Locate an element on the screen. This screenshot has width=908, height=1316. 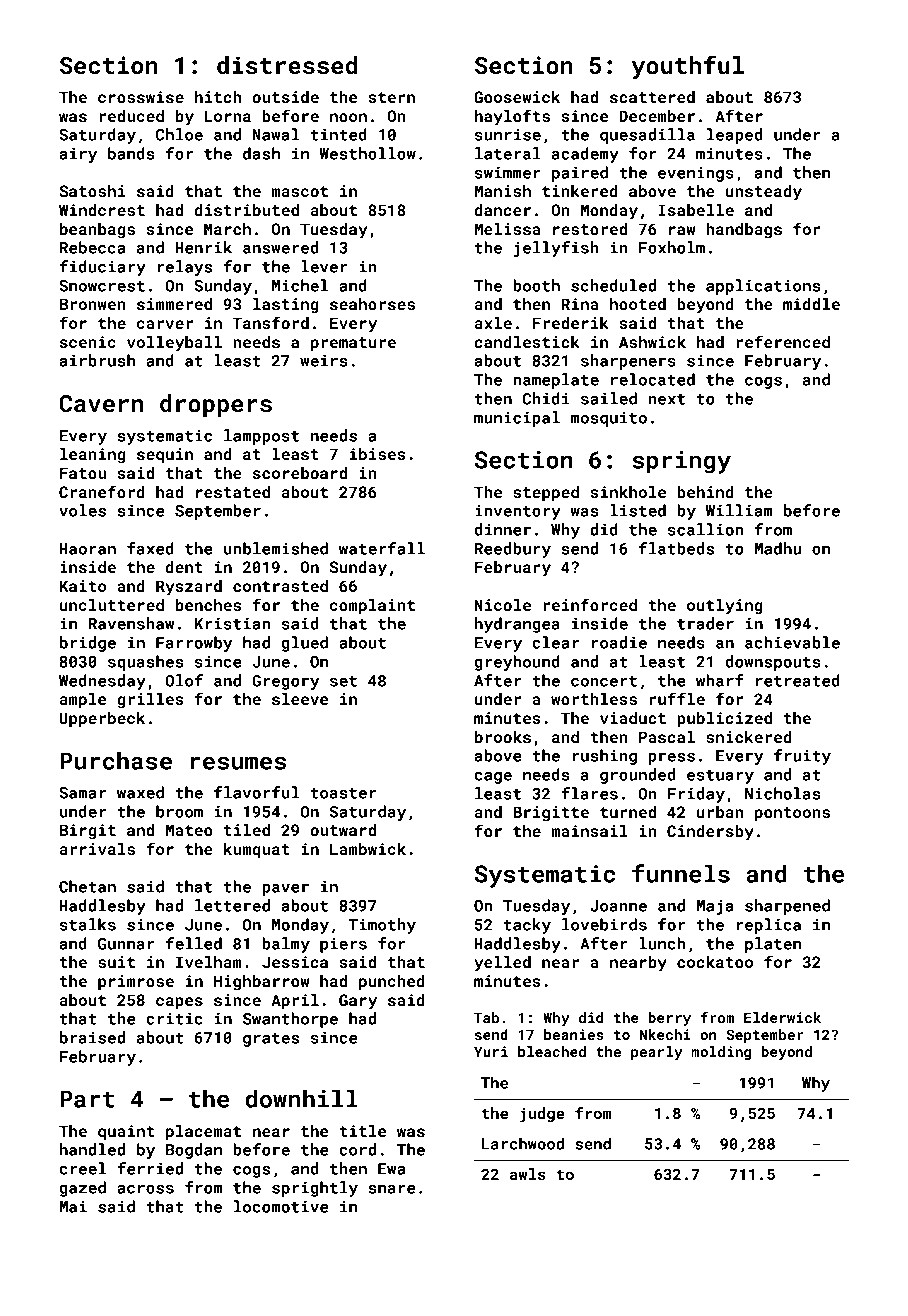
snare is located at coordinates (391, 1189).
